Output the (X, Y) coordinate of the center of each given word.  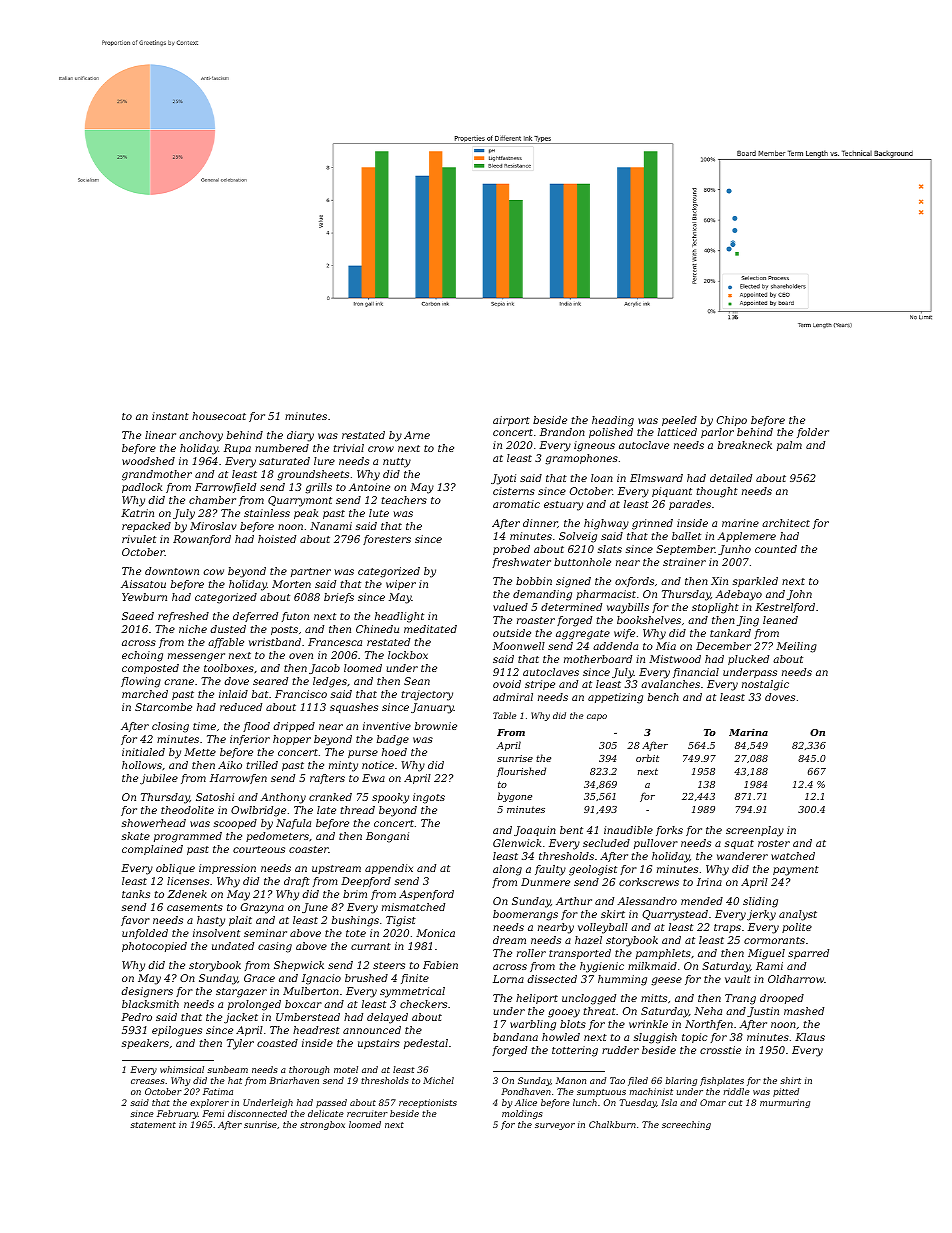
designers (147, 992)
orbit (647, 758)
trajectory (427, 695)
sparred (808, 954)
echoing (142, 656)
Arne (417, 435)
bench (663, 697)
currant (371, 946)
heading (613, 421)
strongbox (322, 1125)
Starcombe (163, 707)
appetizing (615, 698)
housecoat (219, 416)
